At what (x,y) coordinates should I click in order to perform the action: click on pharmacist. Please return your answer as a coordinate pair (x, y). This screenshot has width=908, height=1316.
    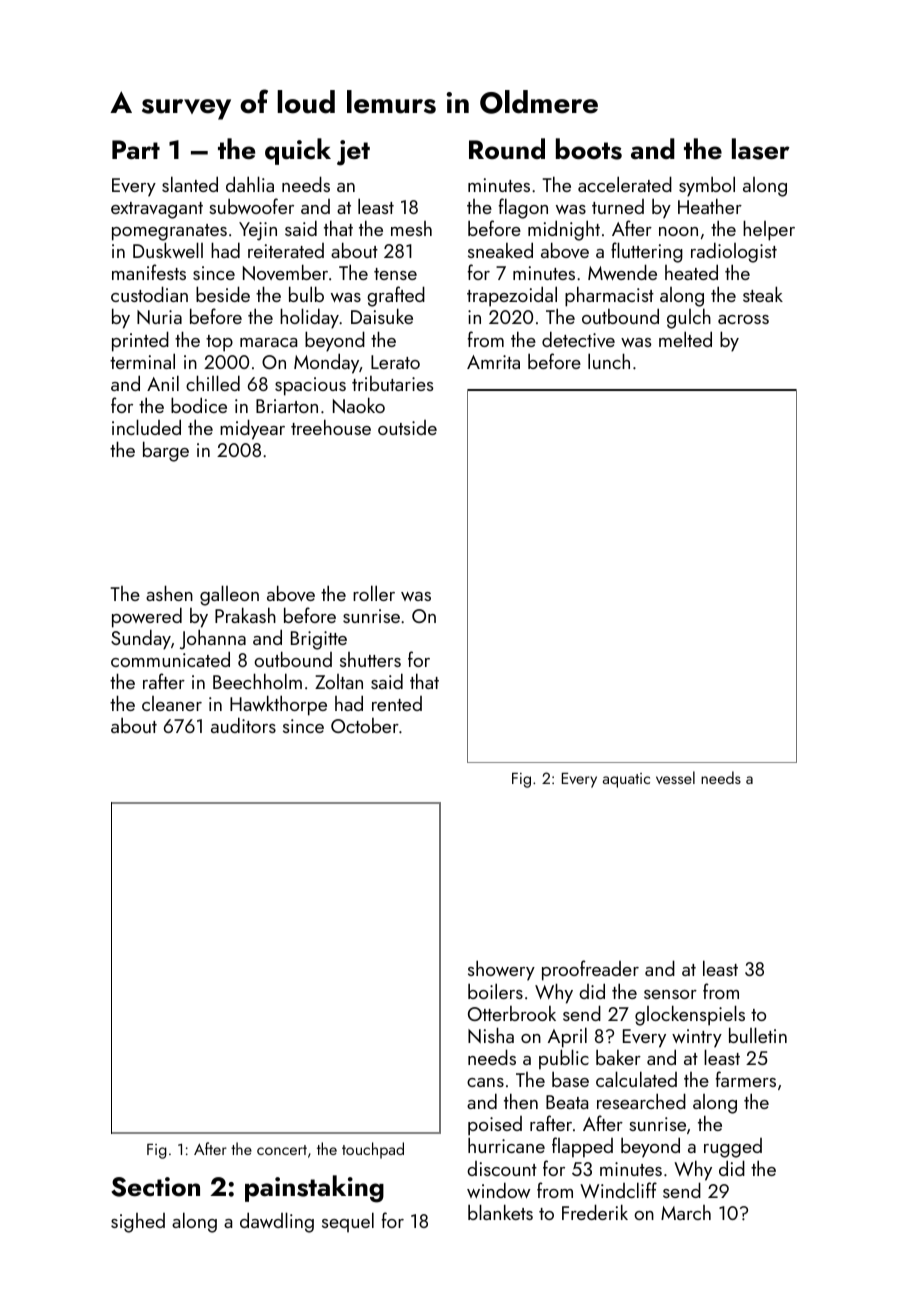
    Looking at the image, I should click on (609, 296).
